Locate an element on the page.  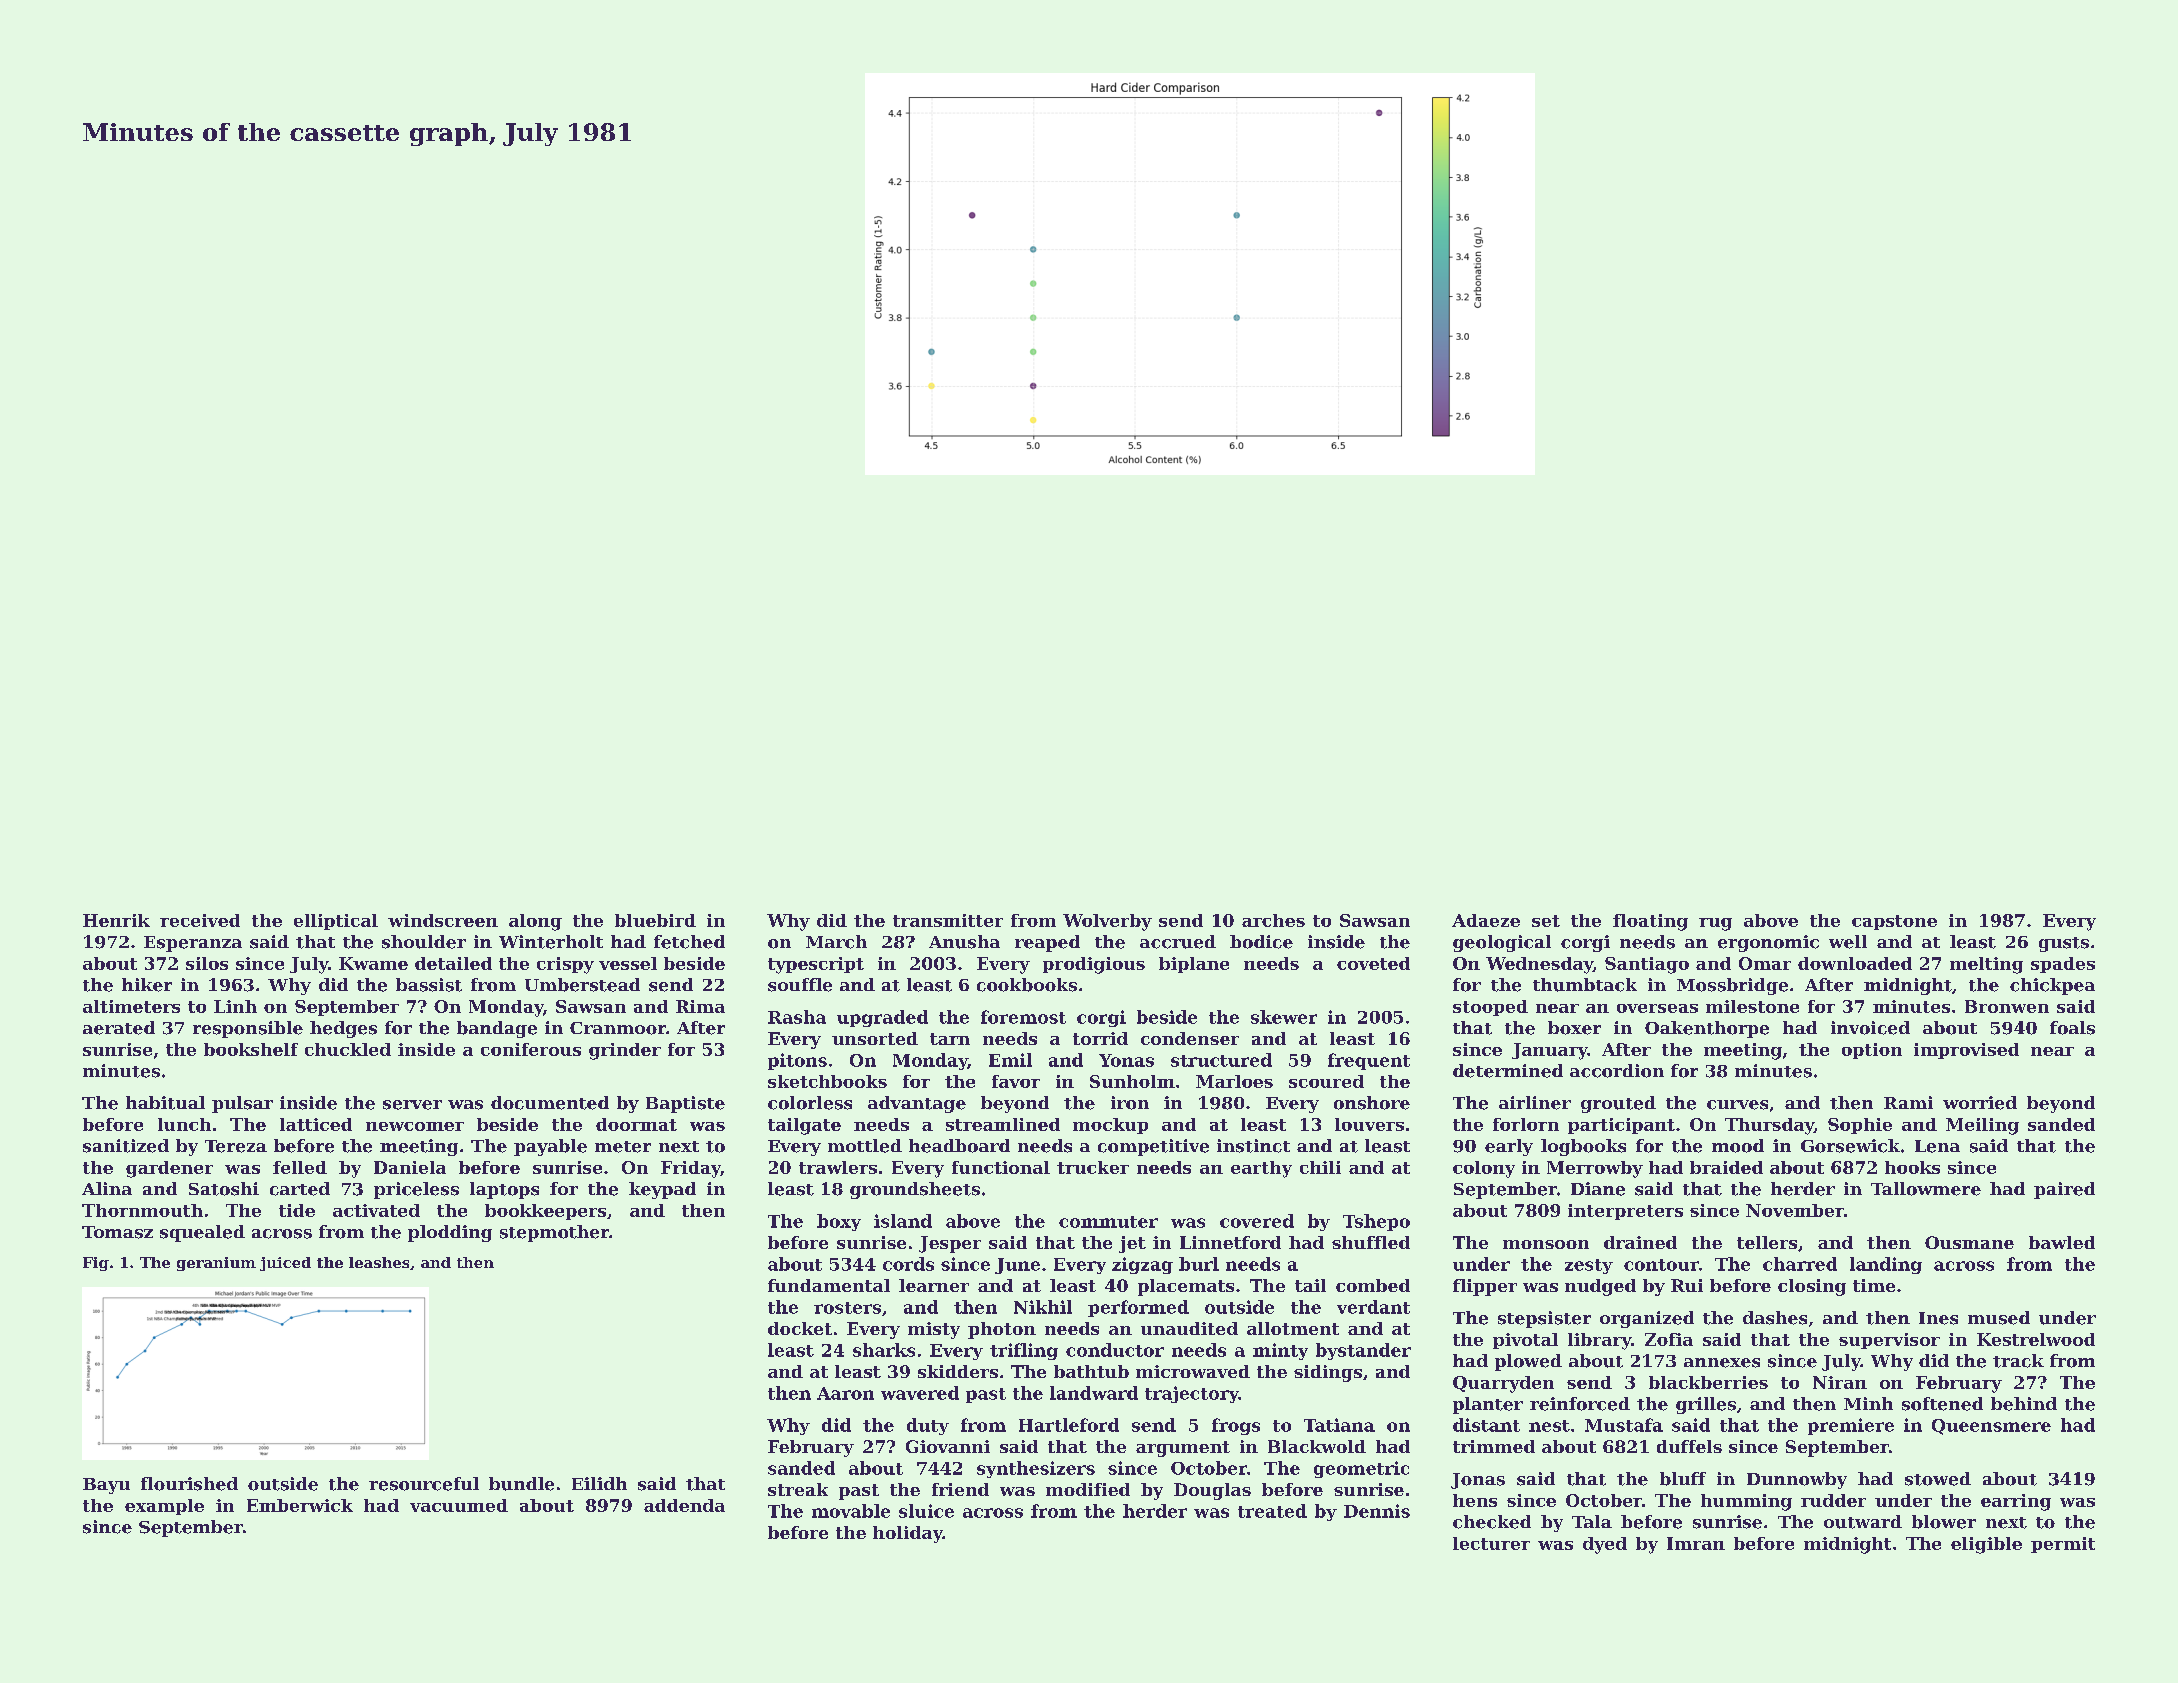
souffle is located at coordinates (800, 985).
